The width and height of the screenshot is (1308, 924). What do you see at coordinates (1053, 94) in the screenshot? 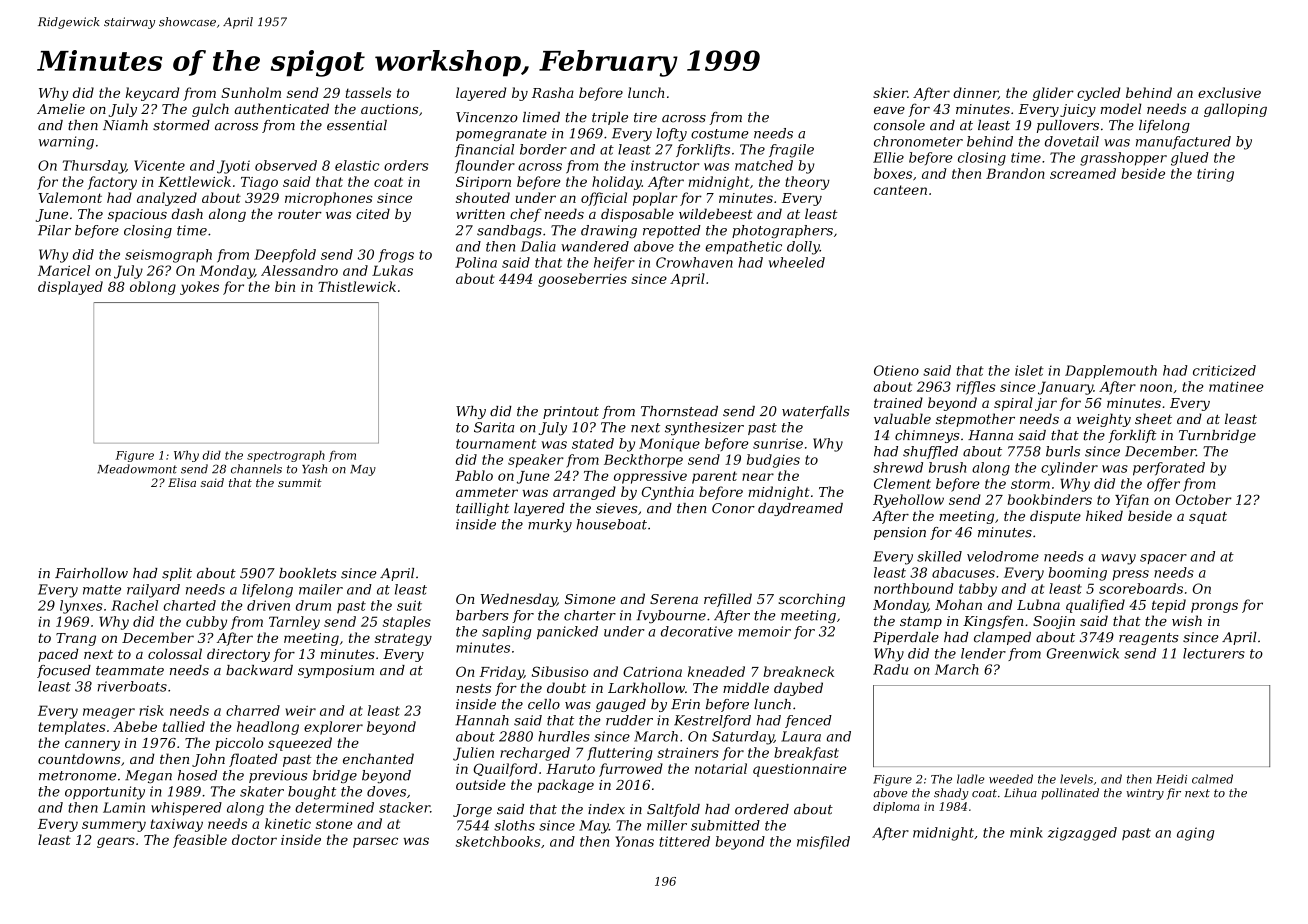
I see `glider` at bounding box center [1053, 94].
